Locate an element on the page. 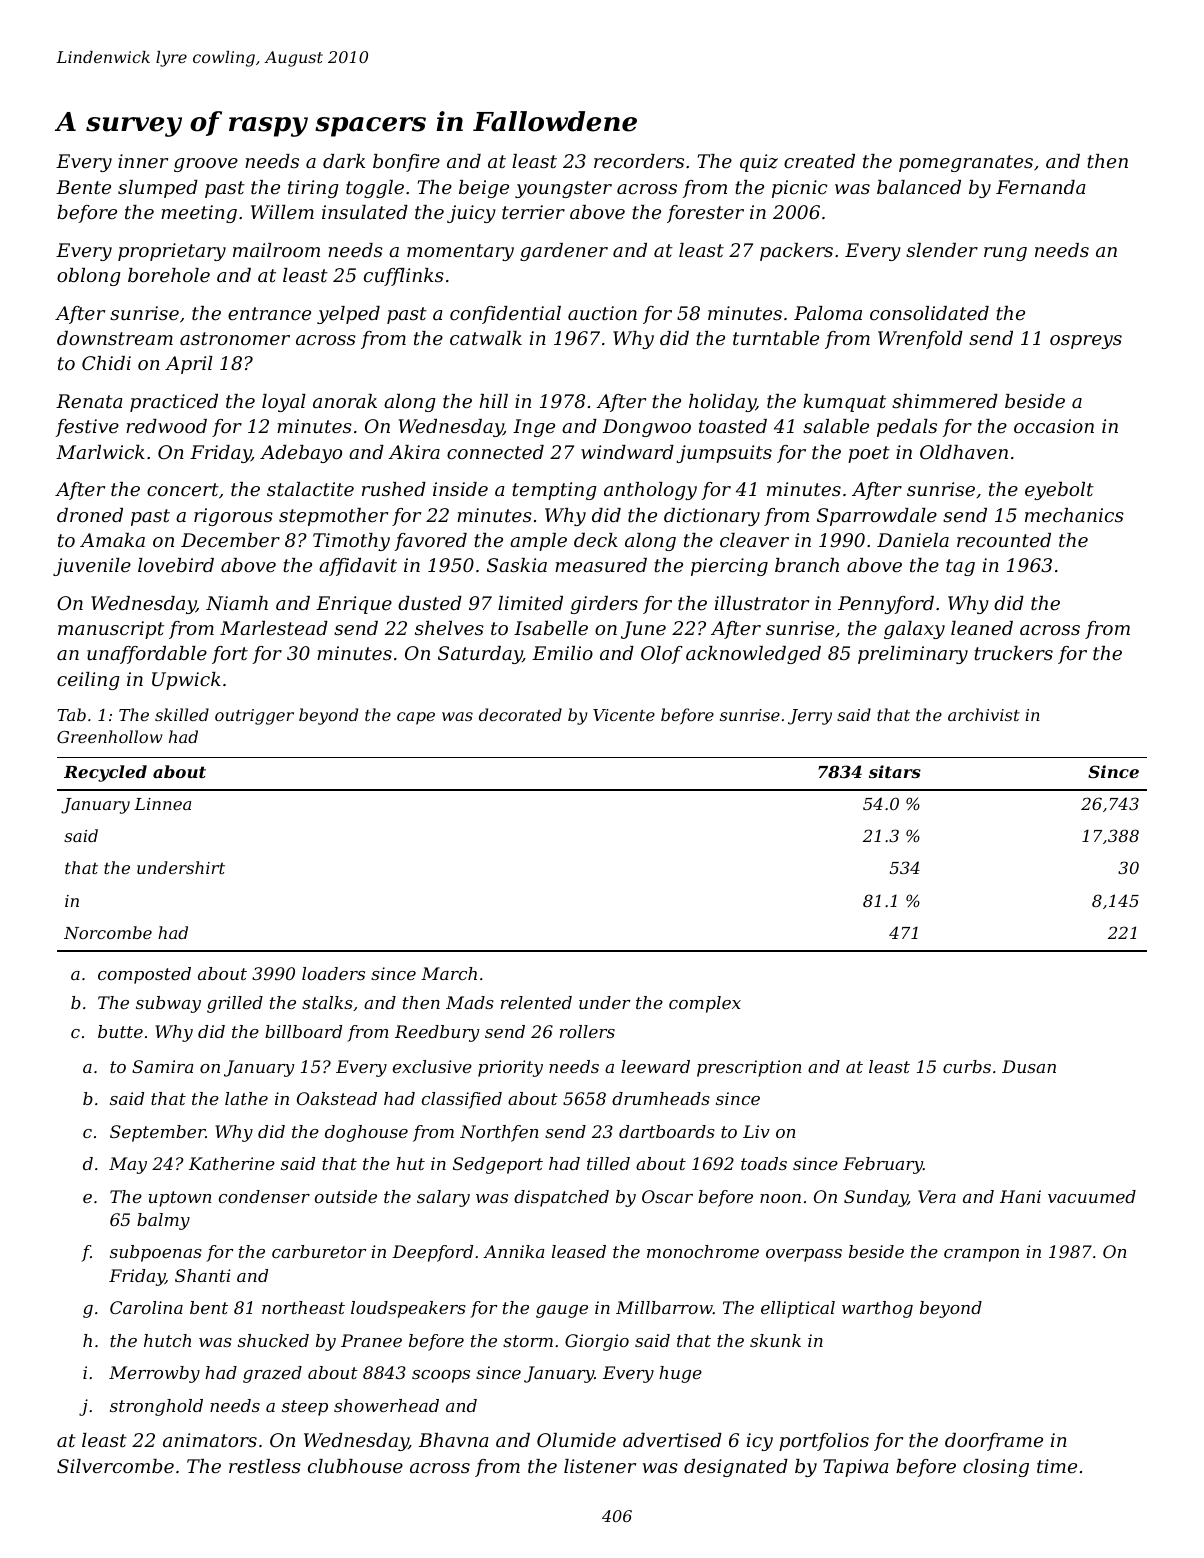  Dusan is located at coordinates (1029, 1066).
